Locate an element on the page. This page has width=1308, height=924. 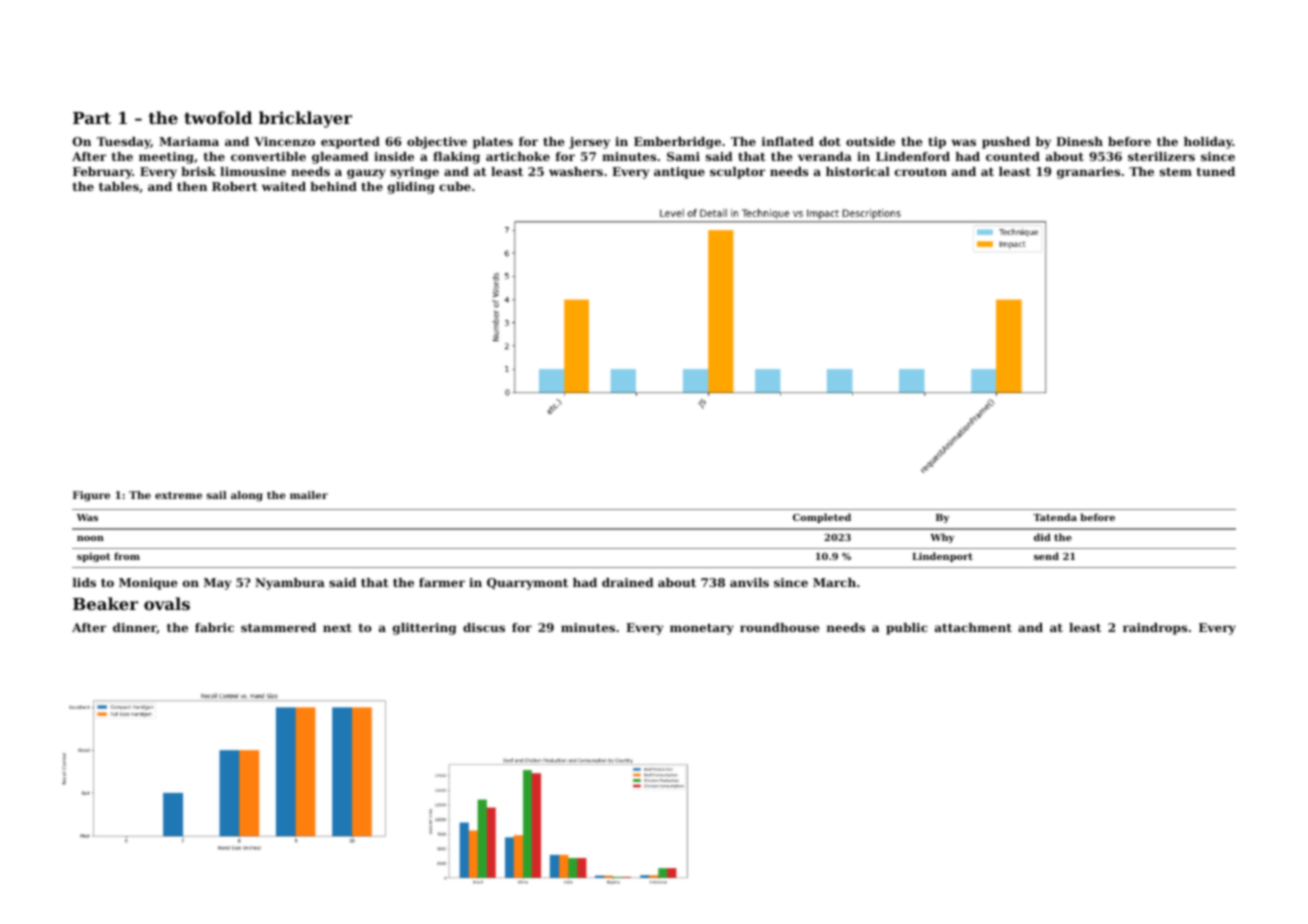
sculptor is located at coordinates (737, 173).
